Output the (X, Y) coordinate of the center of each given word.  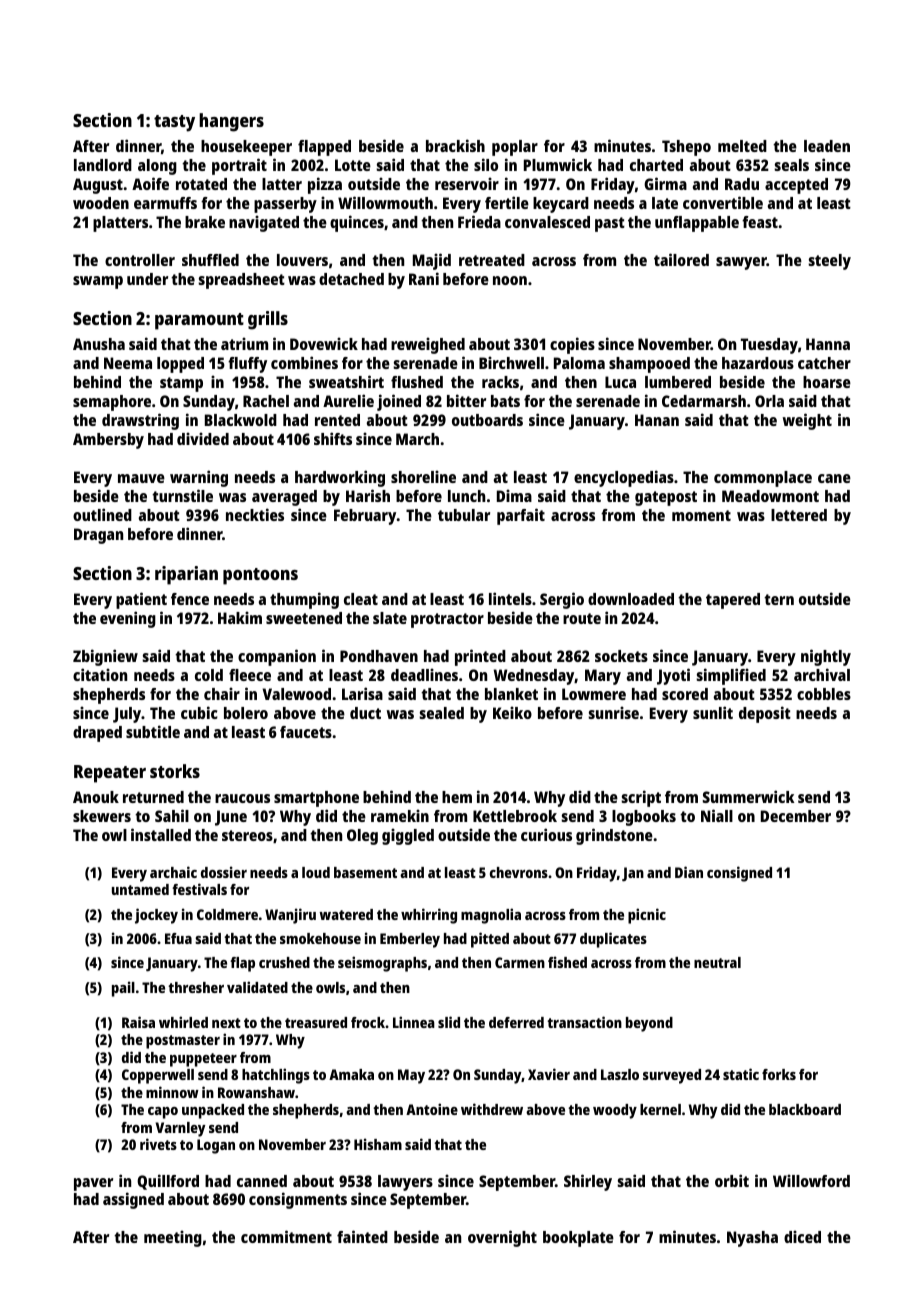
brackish (455, 145)
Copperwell (158, 1076)
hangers (231, 122)
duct (365, 713)
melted (742, 146)
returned (153, 797)
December (796, 816)
